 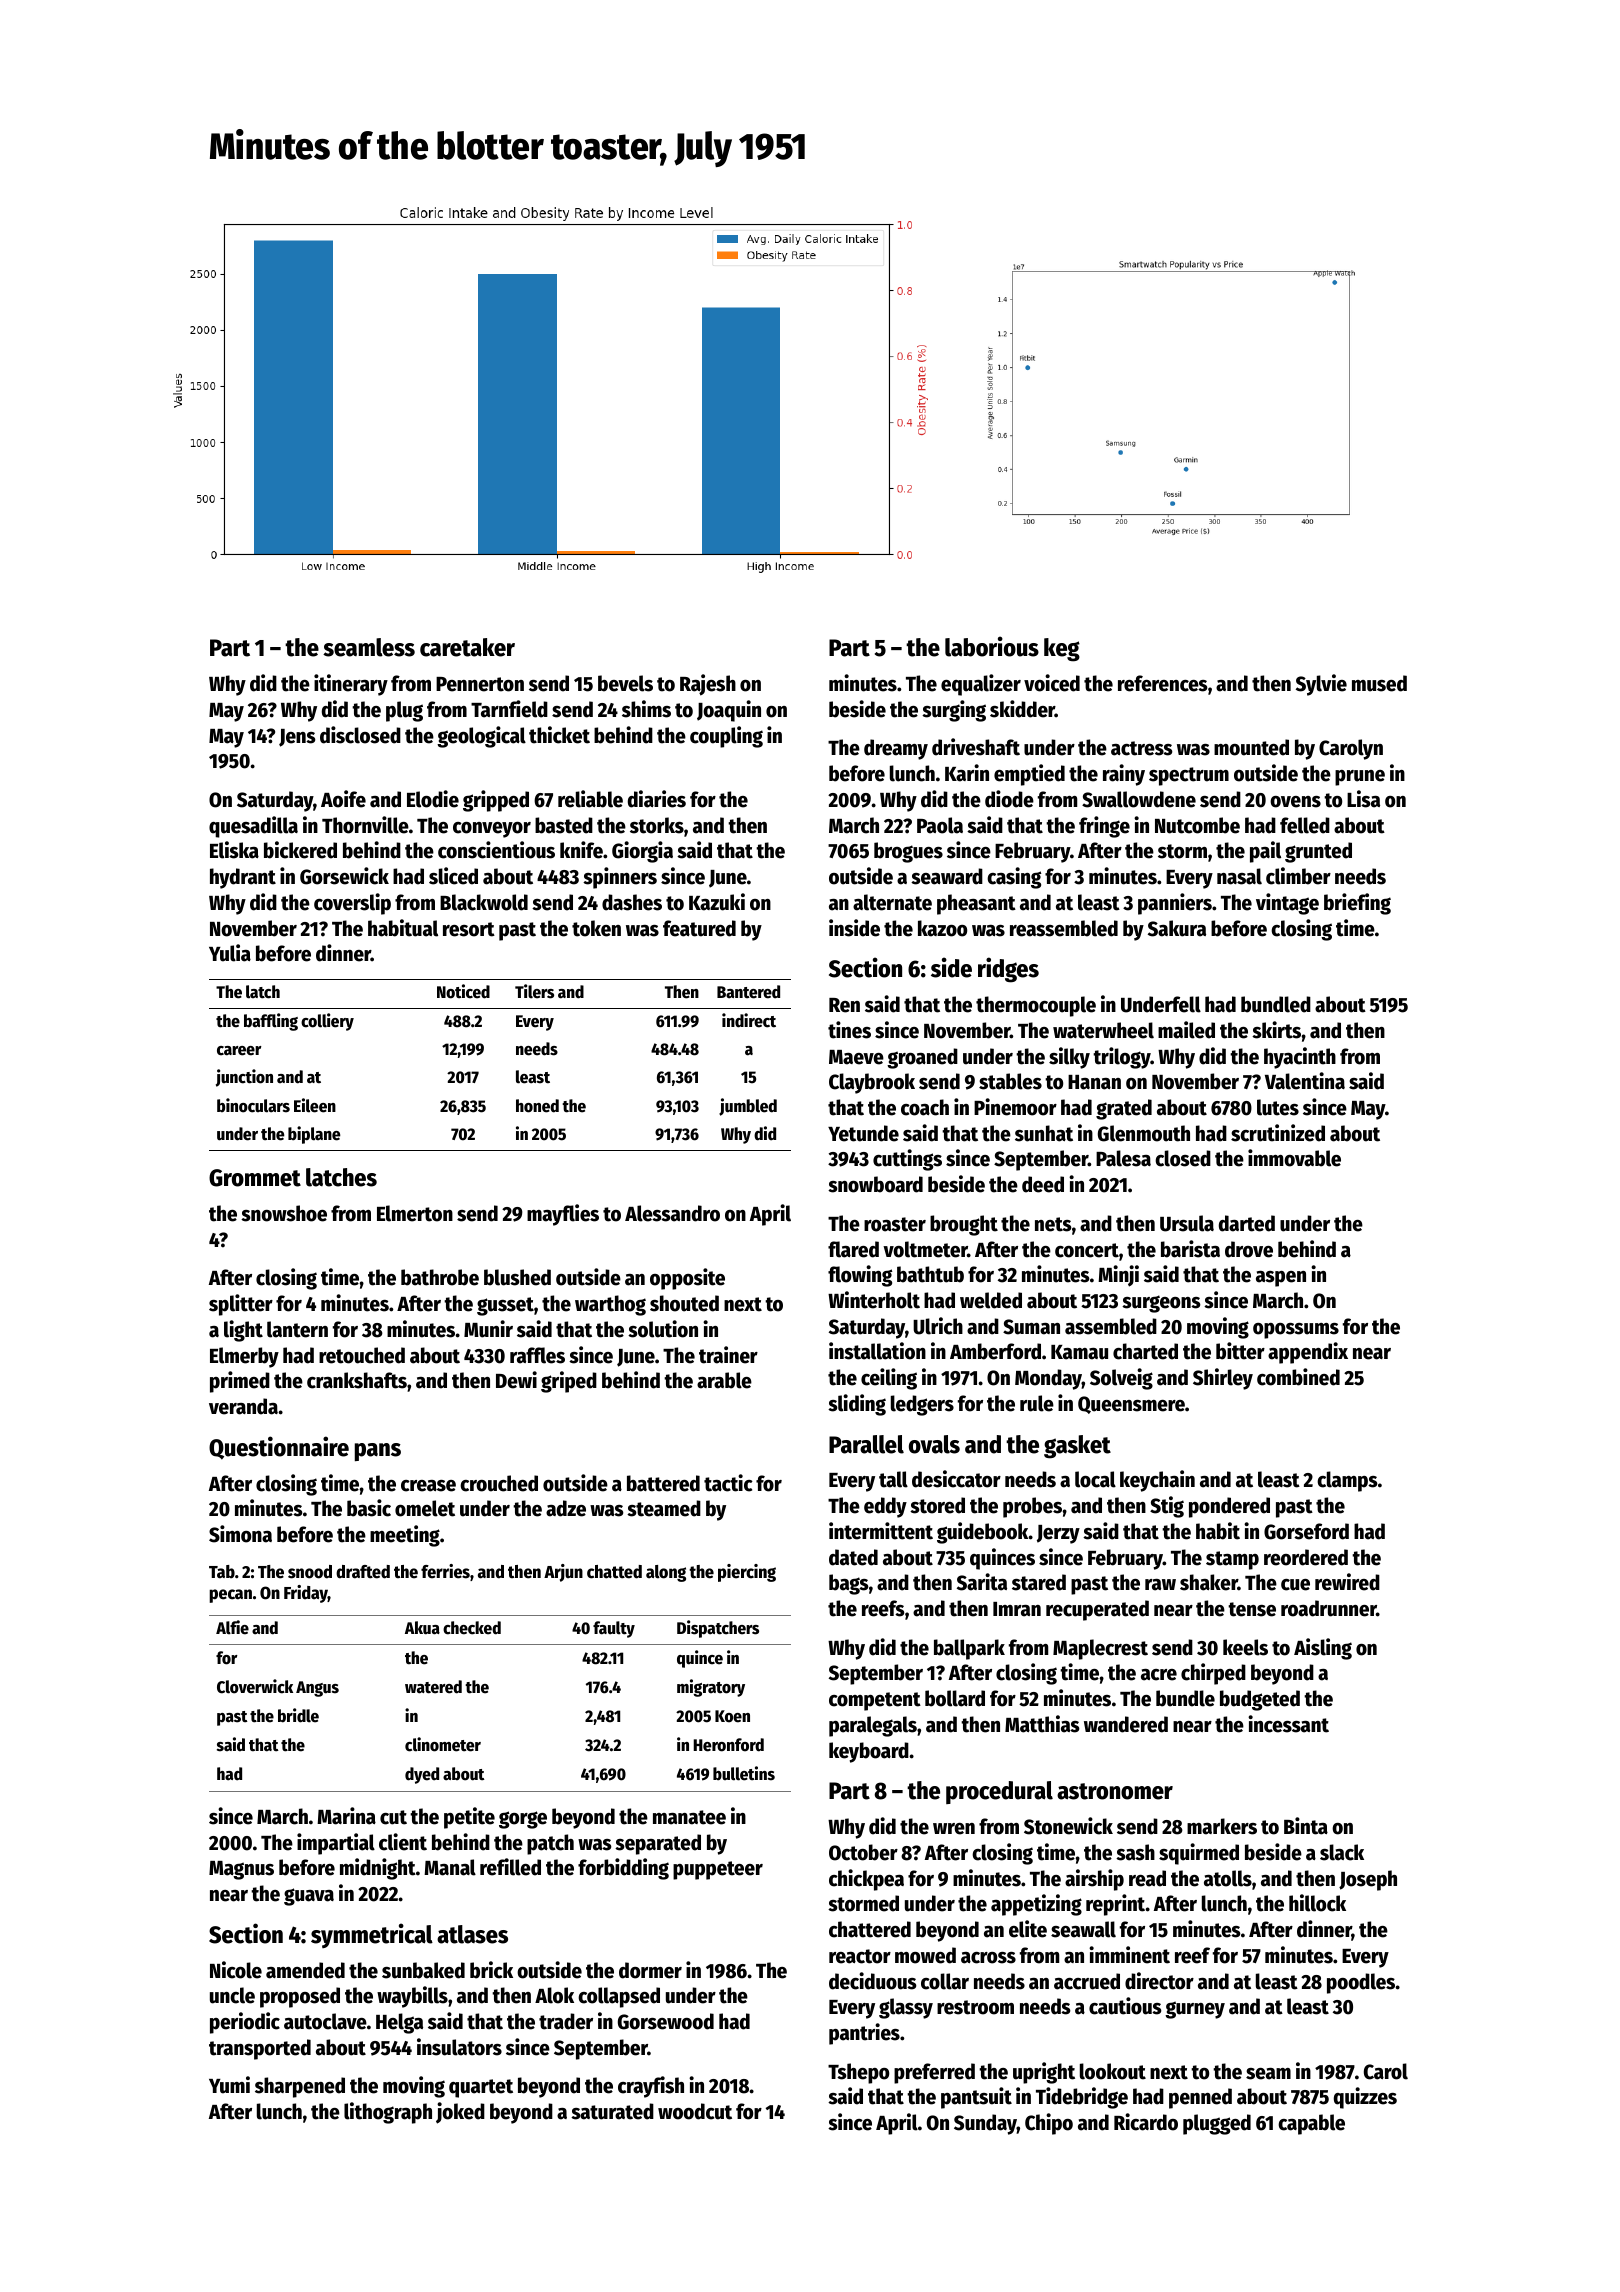 I want to click on incessant, so click(x=1288, y=1724).
